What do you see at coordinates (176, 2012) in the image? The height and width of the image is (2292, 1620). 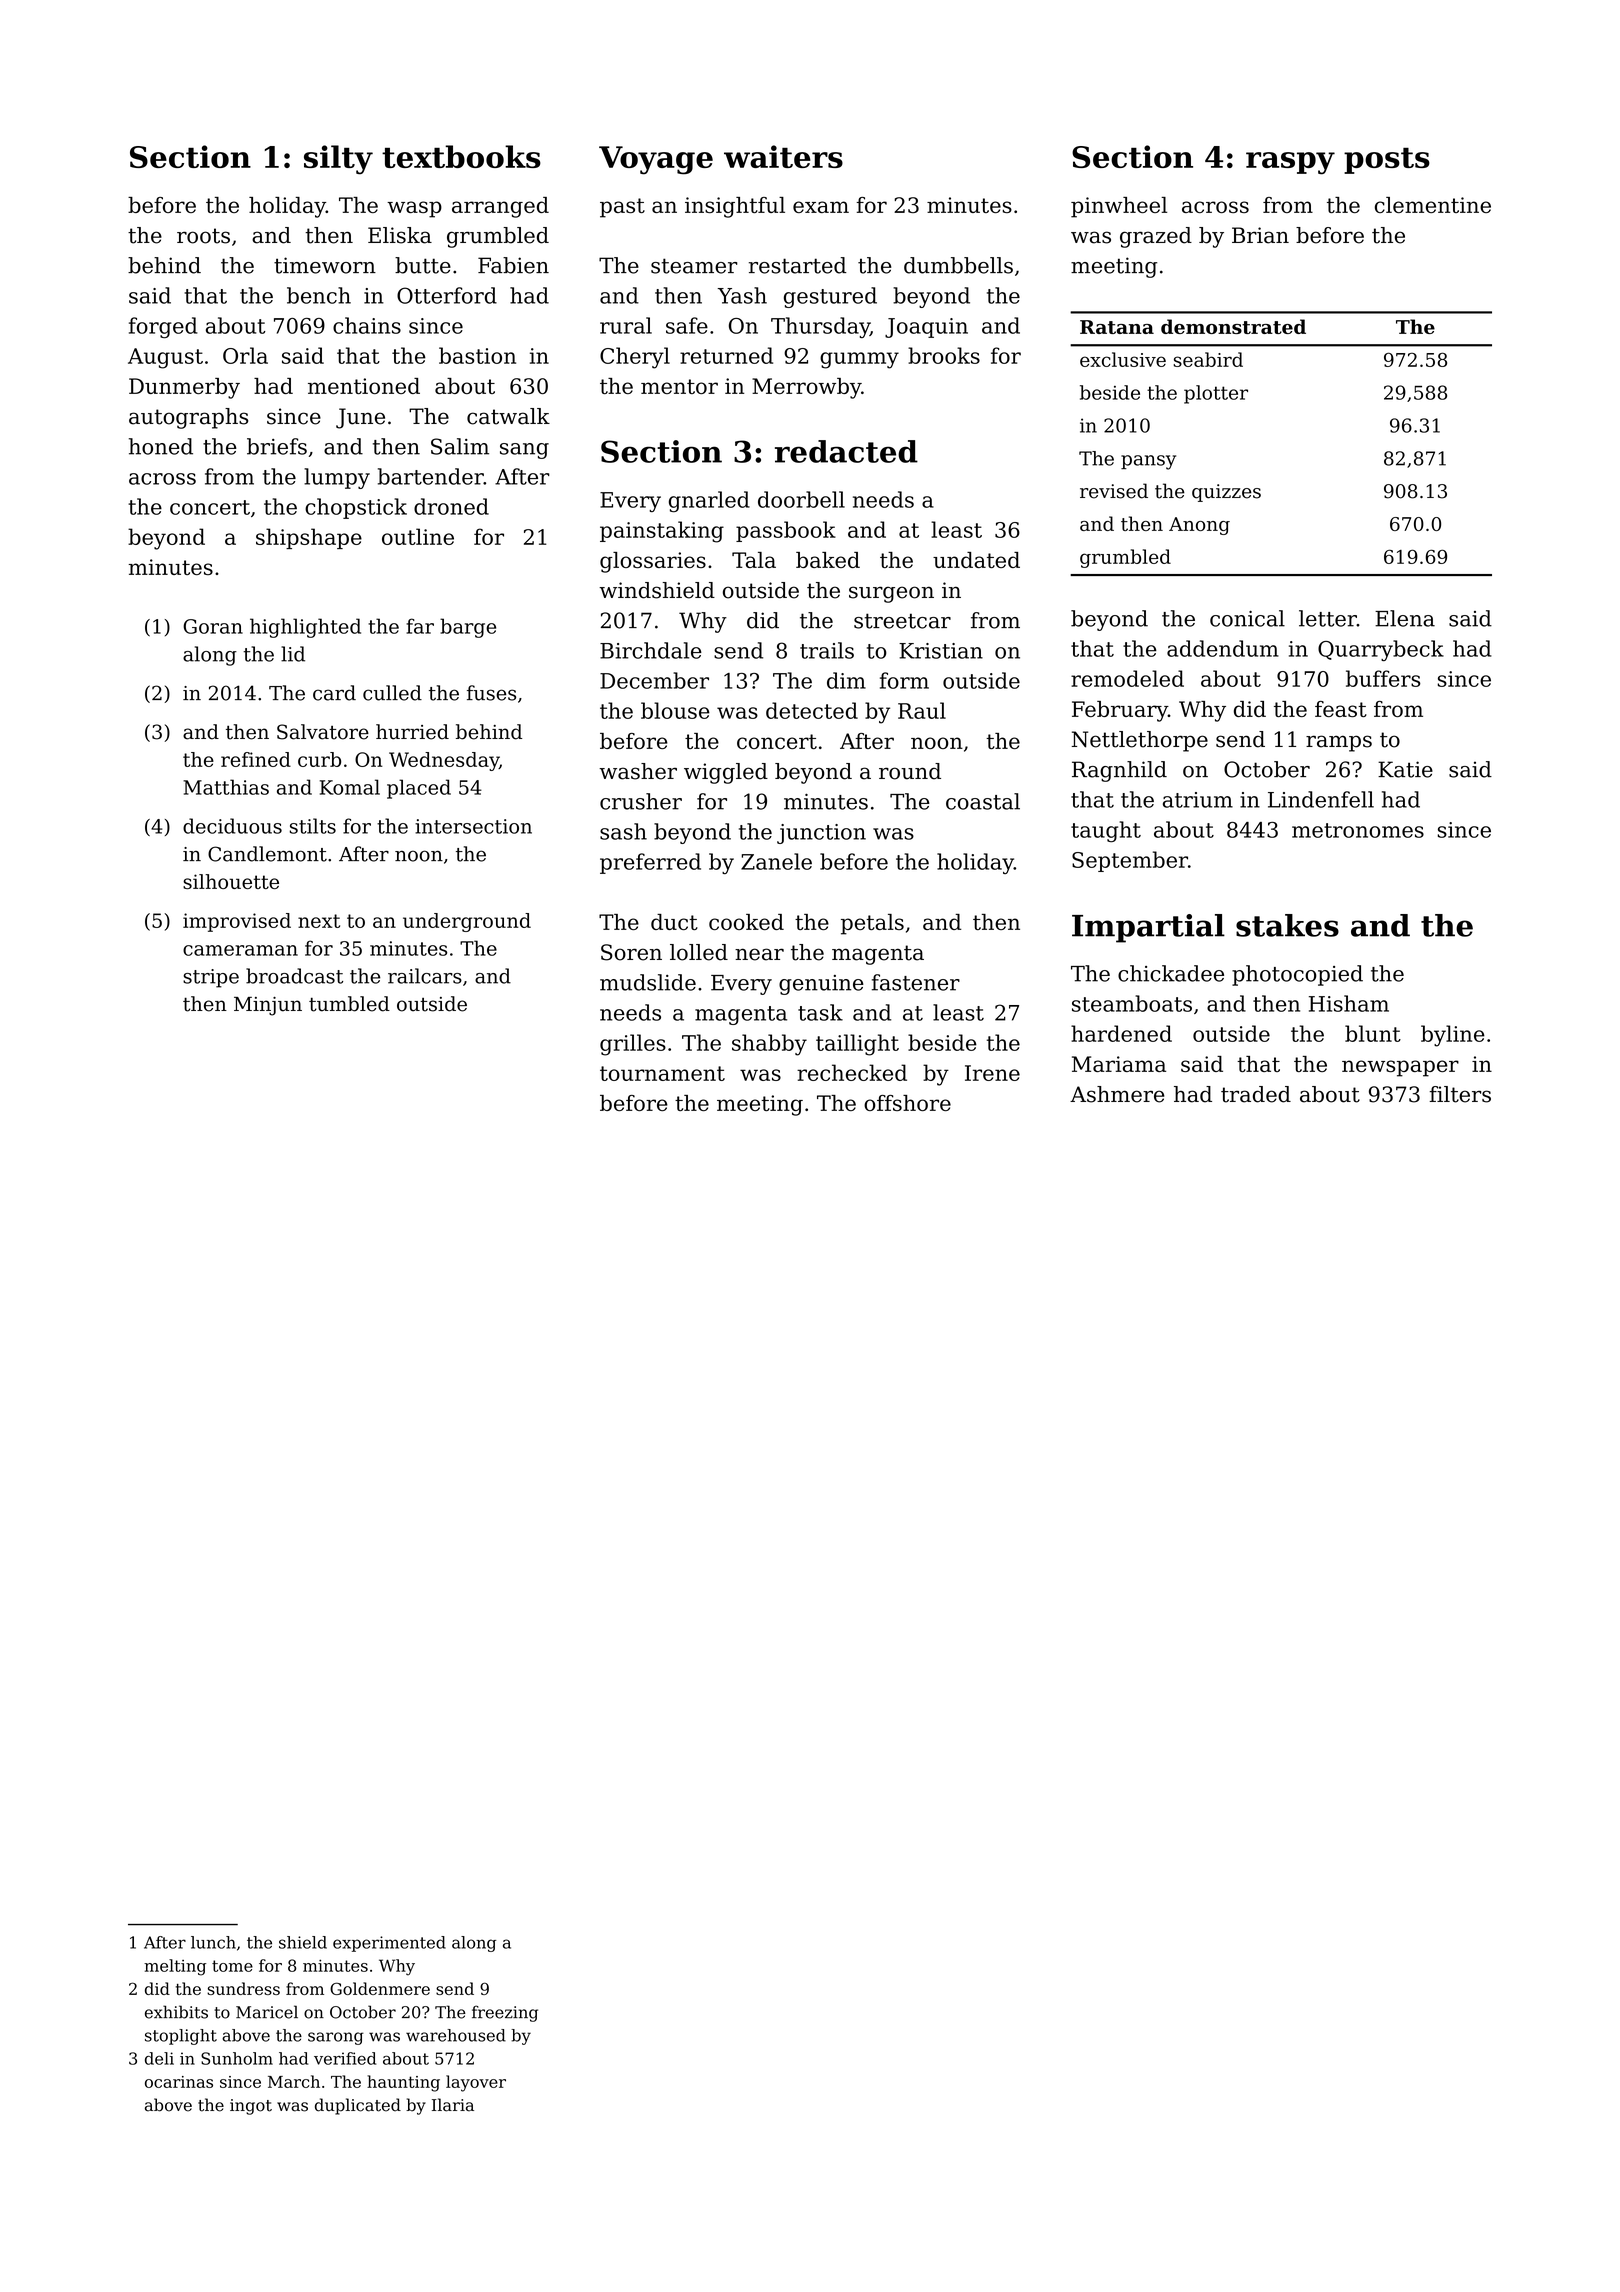 I see `exhibits` at bounding box center [176, 2012].
